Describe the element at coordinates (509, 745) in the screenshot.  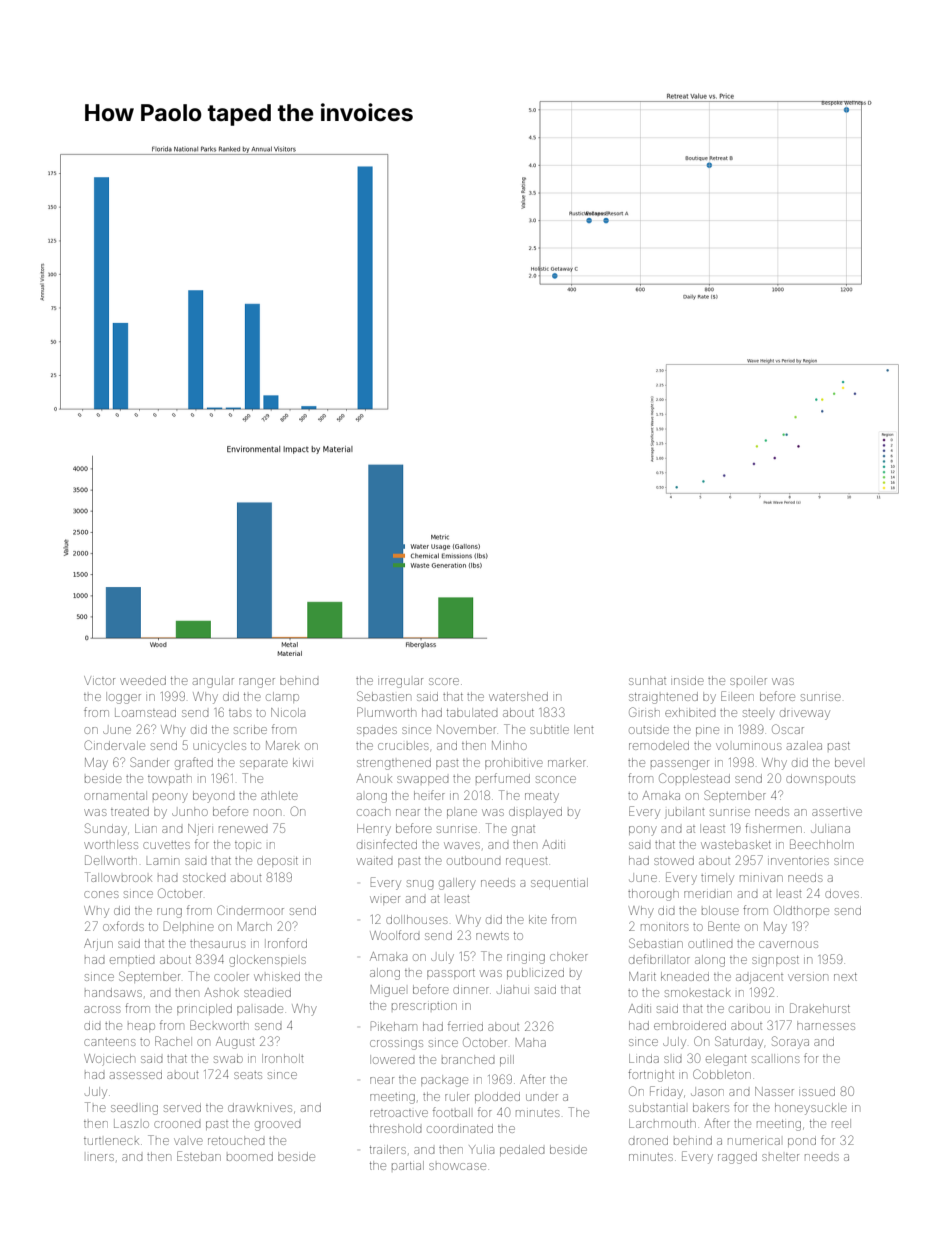
I see `Minho` at that location.
